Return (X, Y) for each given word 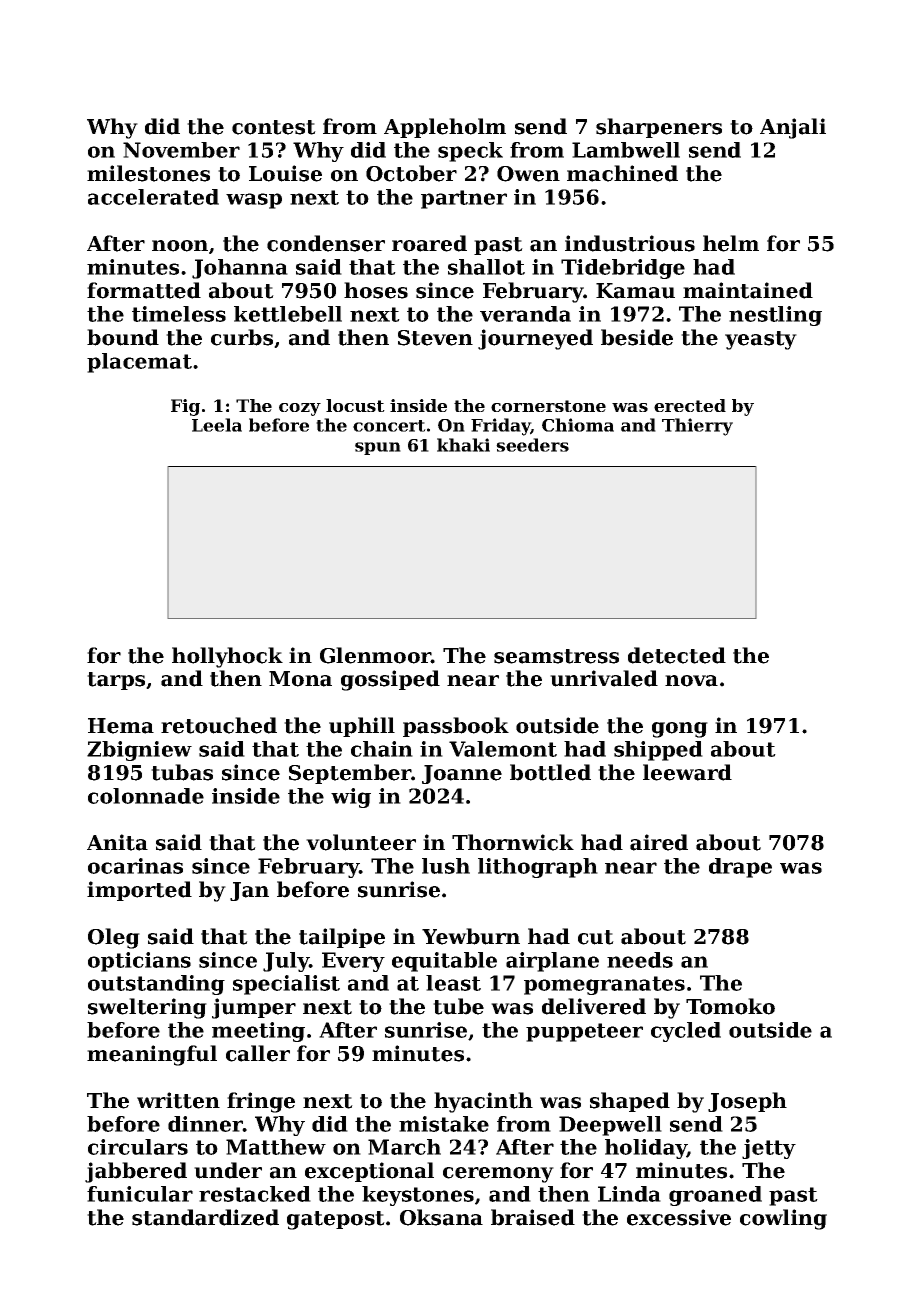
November (181, 150)
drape (740, 868)
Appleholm (445, 128)
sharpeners (659, 128)
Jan (249, 891)
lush (446, 866)
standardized (205, 1217)
